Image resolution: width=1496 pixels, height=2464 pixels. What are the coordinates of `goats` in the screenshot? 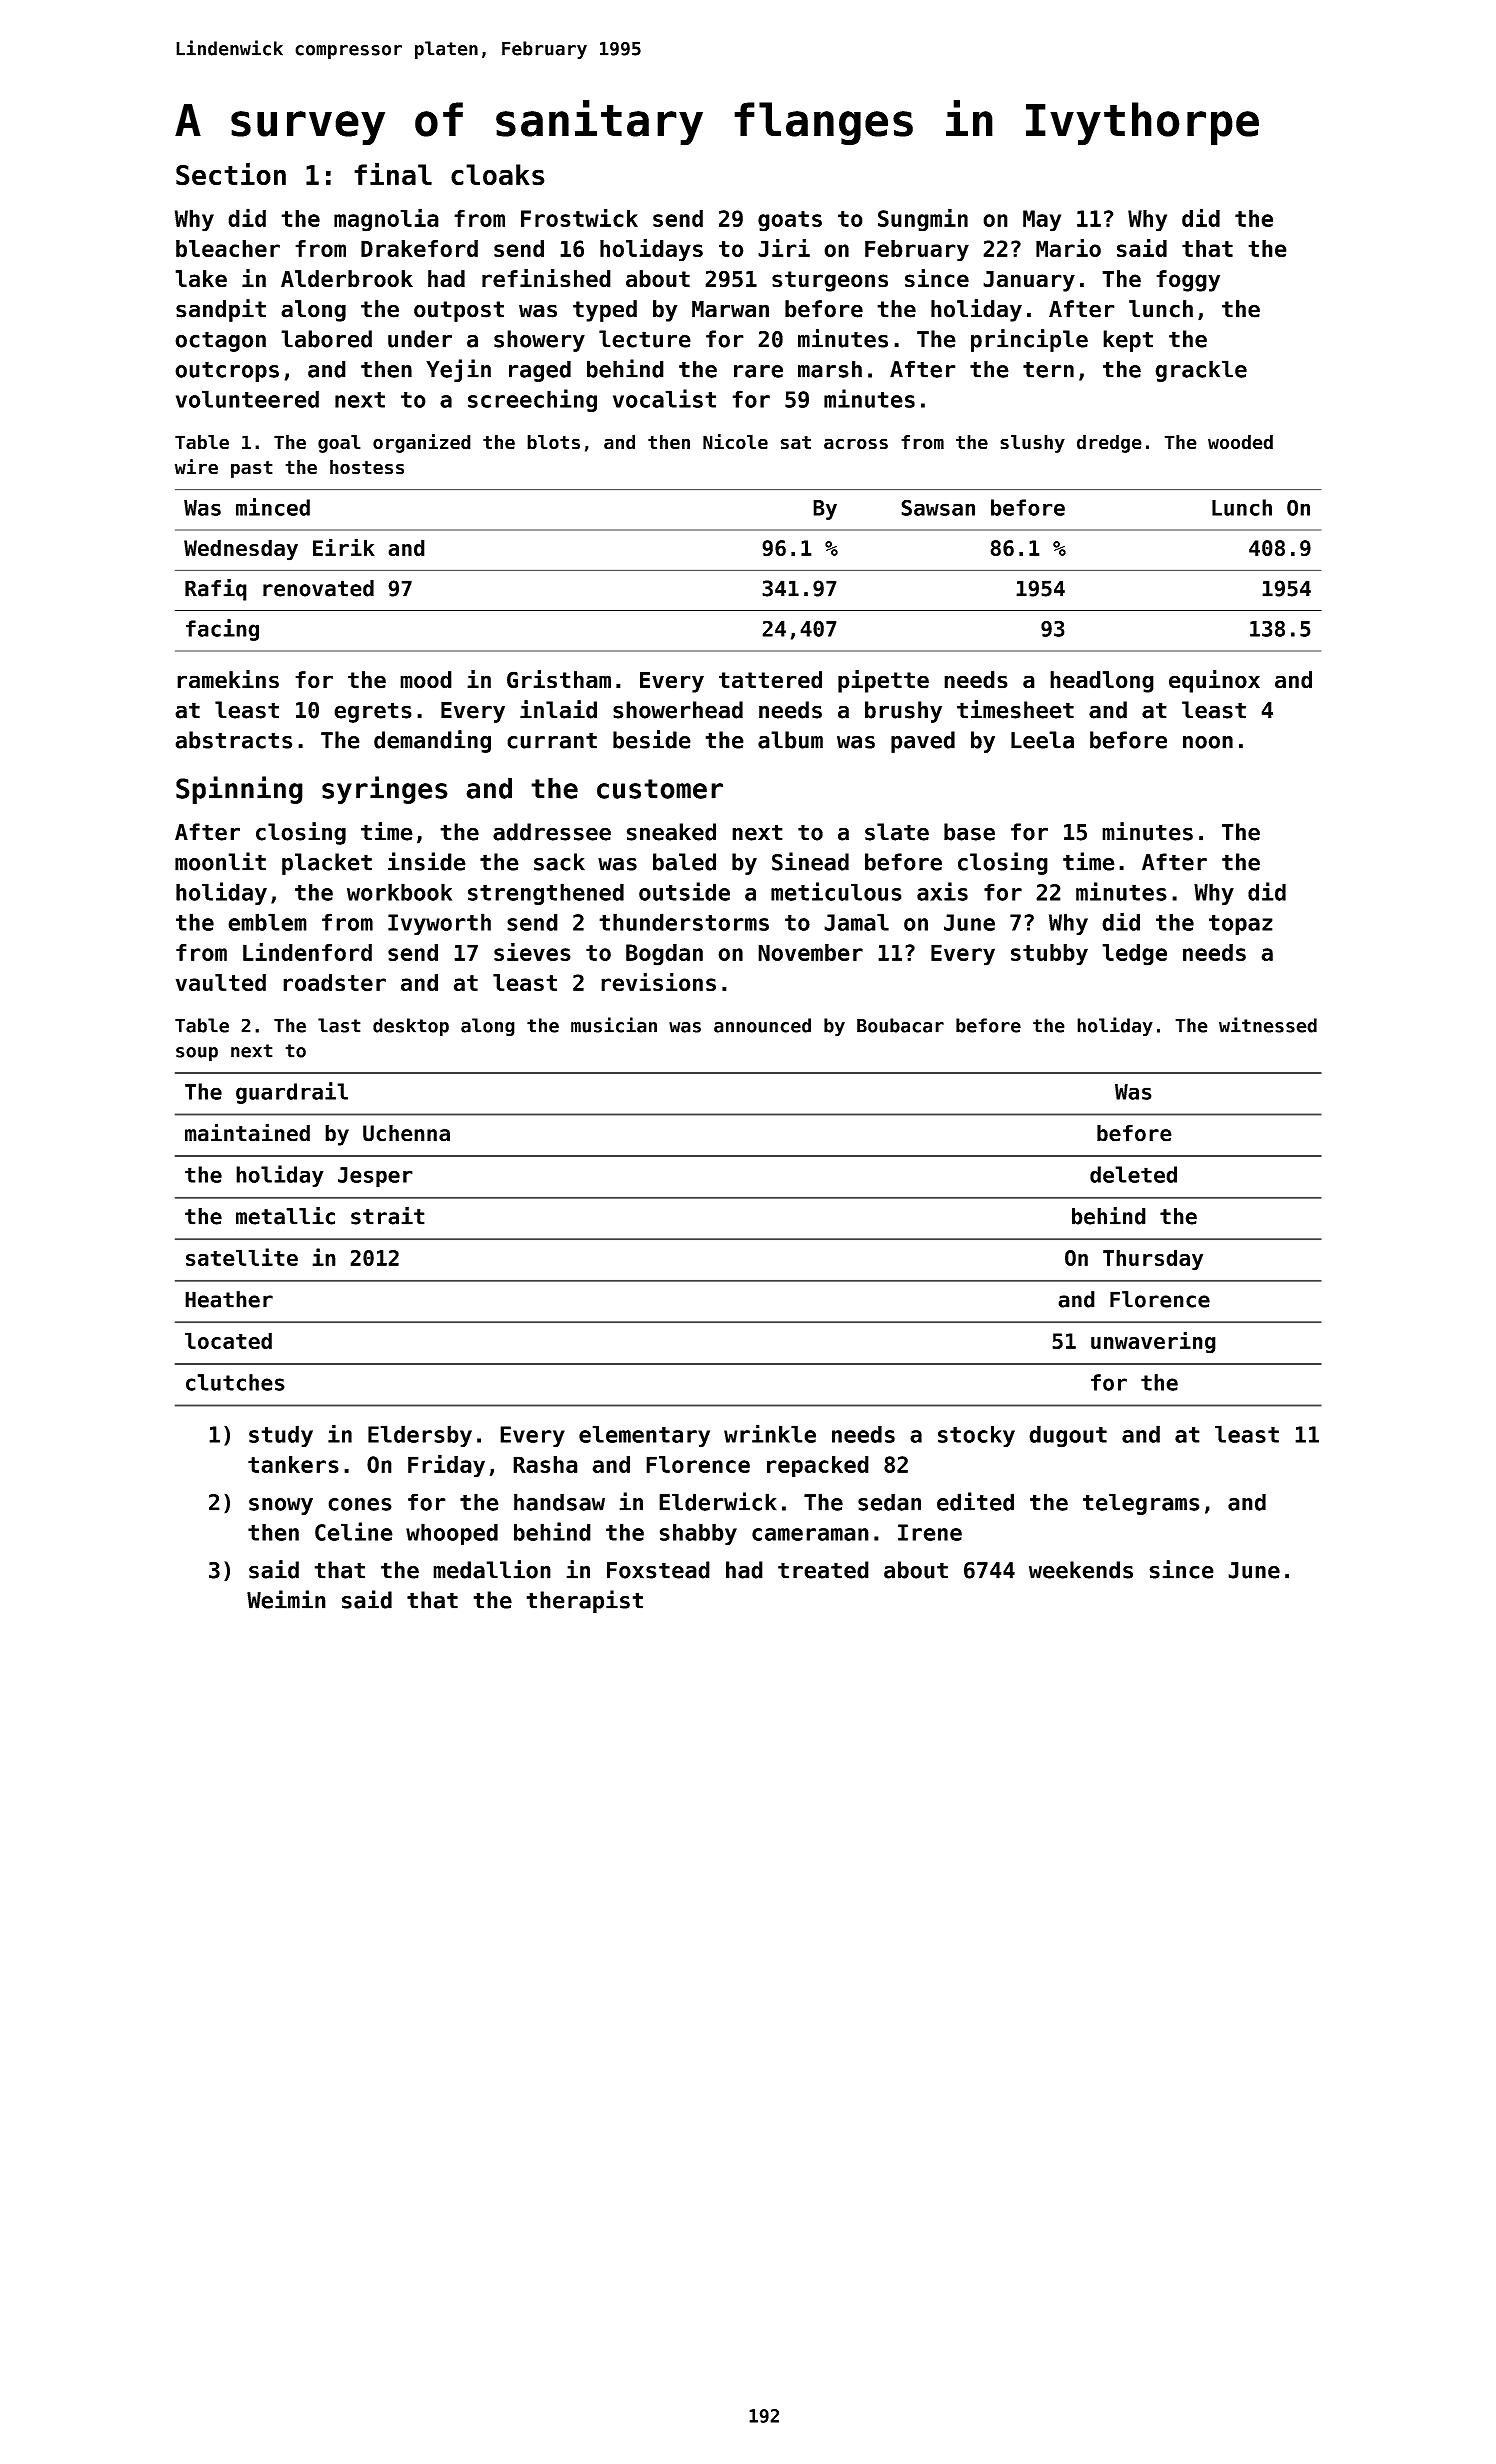 It's located at (790, 221).
